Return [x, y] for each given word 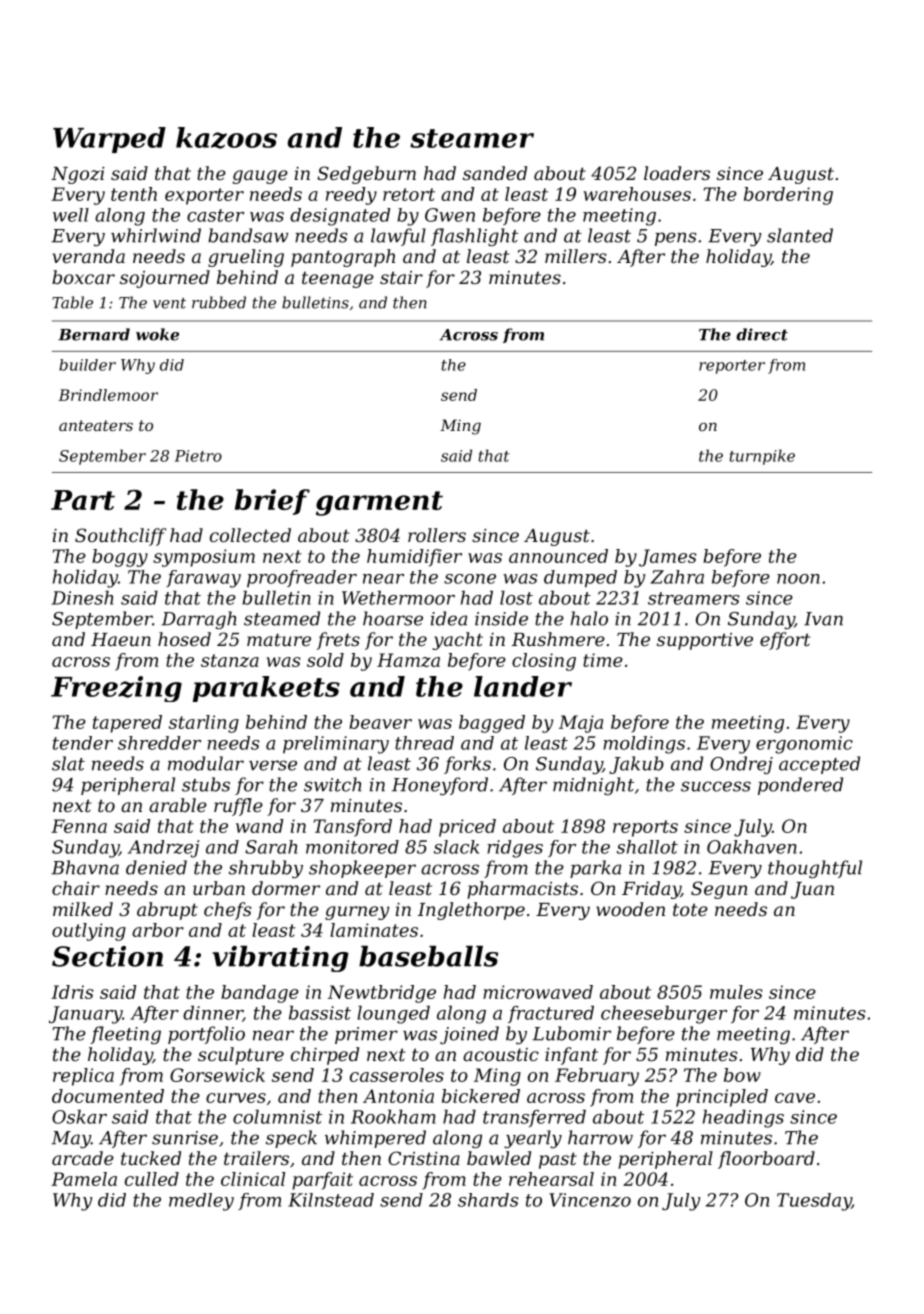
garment [379, 503]
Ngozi [78, 175]
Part [83, 500]
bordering [788, 196]
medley [201, 1202]
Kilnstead [331, 1200]
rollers [437, 535]
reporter [732, 367]
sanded [495, 173]
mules [736, 992]
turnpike [762, 457]
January [85, 1015]
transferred [534, 1118]
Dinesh [82, 598]
